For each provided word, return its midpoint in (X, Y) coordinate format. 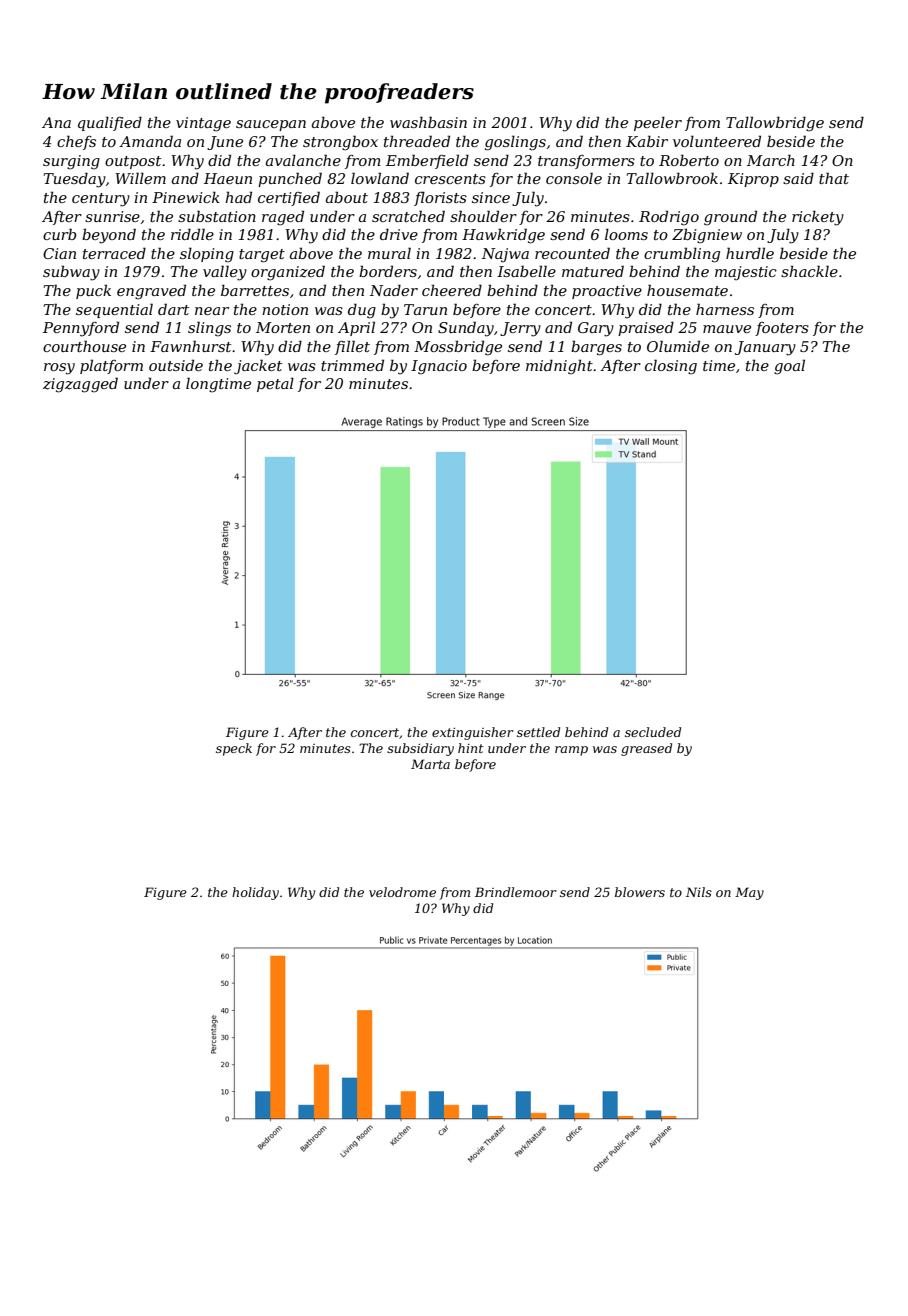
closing (671, 367)
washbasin (428, 122)
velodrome (402, 892)
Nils (699, 892)
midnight (559, 367)
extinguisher (473, 733)
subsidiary (420, 749)
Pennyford (81, 329)
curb (59, 234)
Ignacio (439, 367)
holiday (255, 893)
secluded (653, 732)
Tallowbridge (775, 124)
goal (789, 367)
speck (234, 749)
